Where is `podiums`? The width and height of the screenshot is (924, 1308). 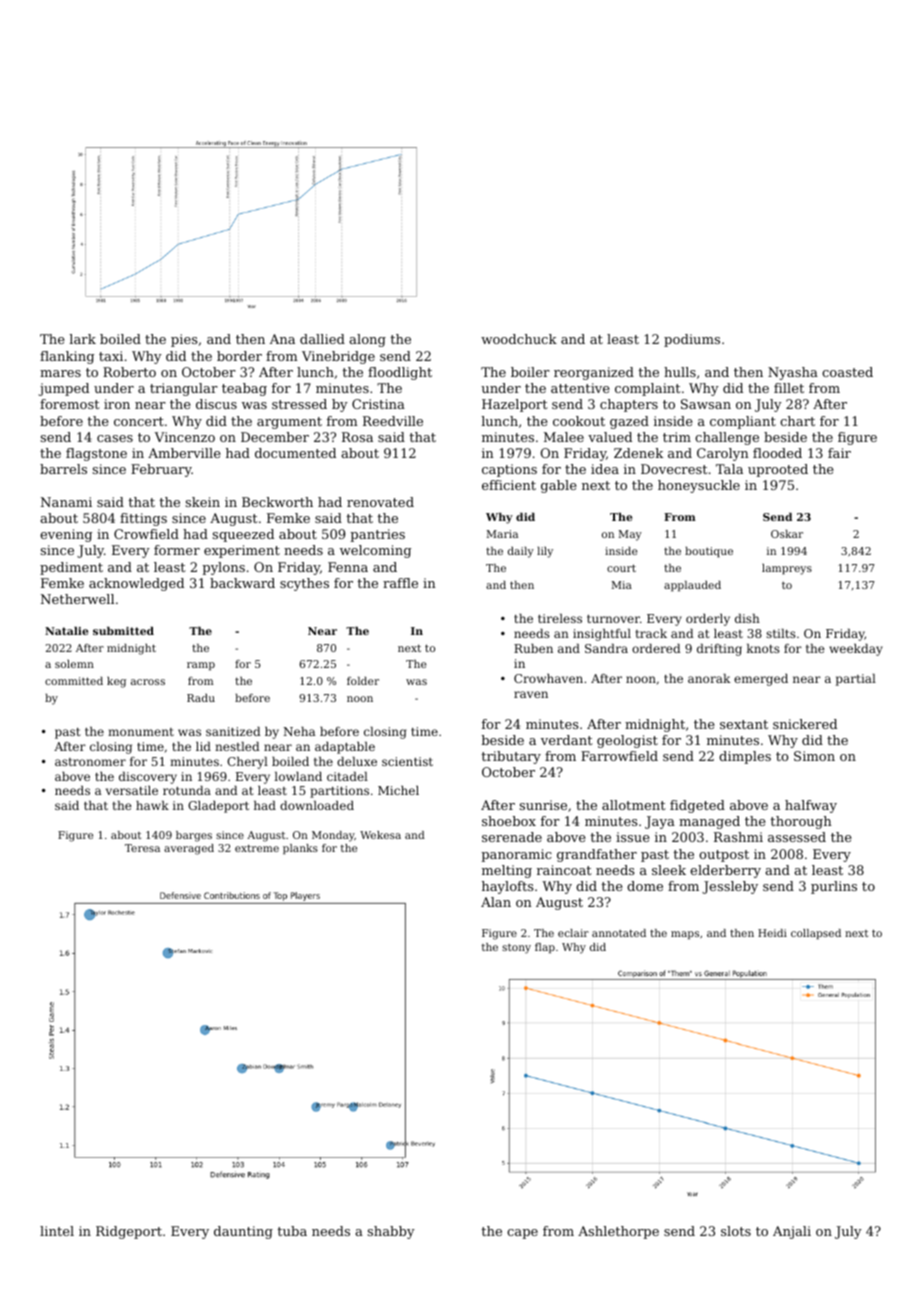 podiums is located at coordinates (692, 340).
